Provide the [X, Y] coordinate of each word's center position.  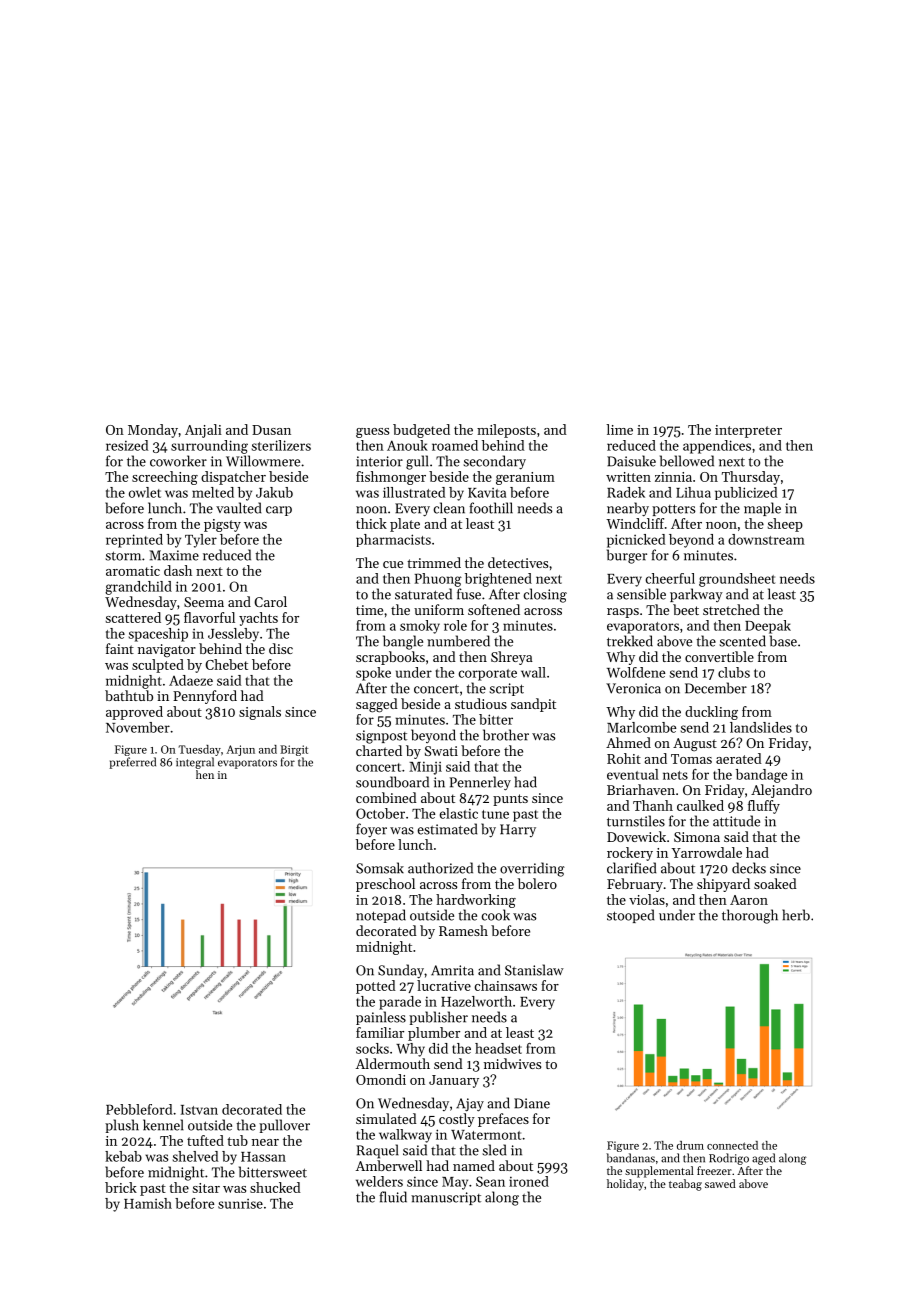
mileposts [506, 431]
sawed [720, 1183]
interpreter [748, 431]
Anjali [203, 431]
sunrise [240, 1204]
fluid [393, 1197]
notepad [381, 916]
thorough [750, 916]
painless [381, 1018]
